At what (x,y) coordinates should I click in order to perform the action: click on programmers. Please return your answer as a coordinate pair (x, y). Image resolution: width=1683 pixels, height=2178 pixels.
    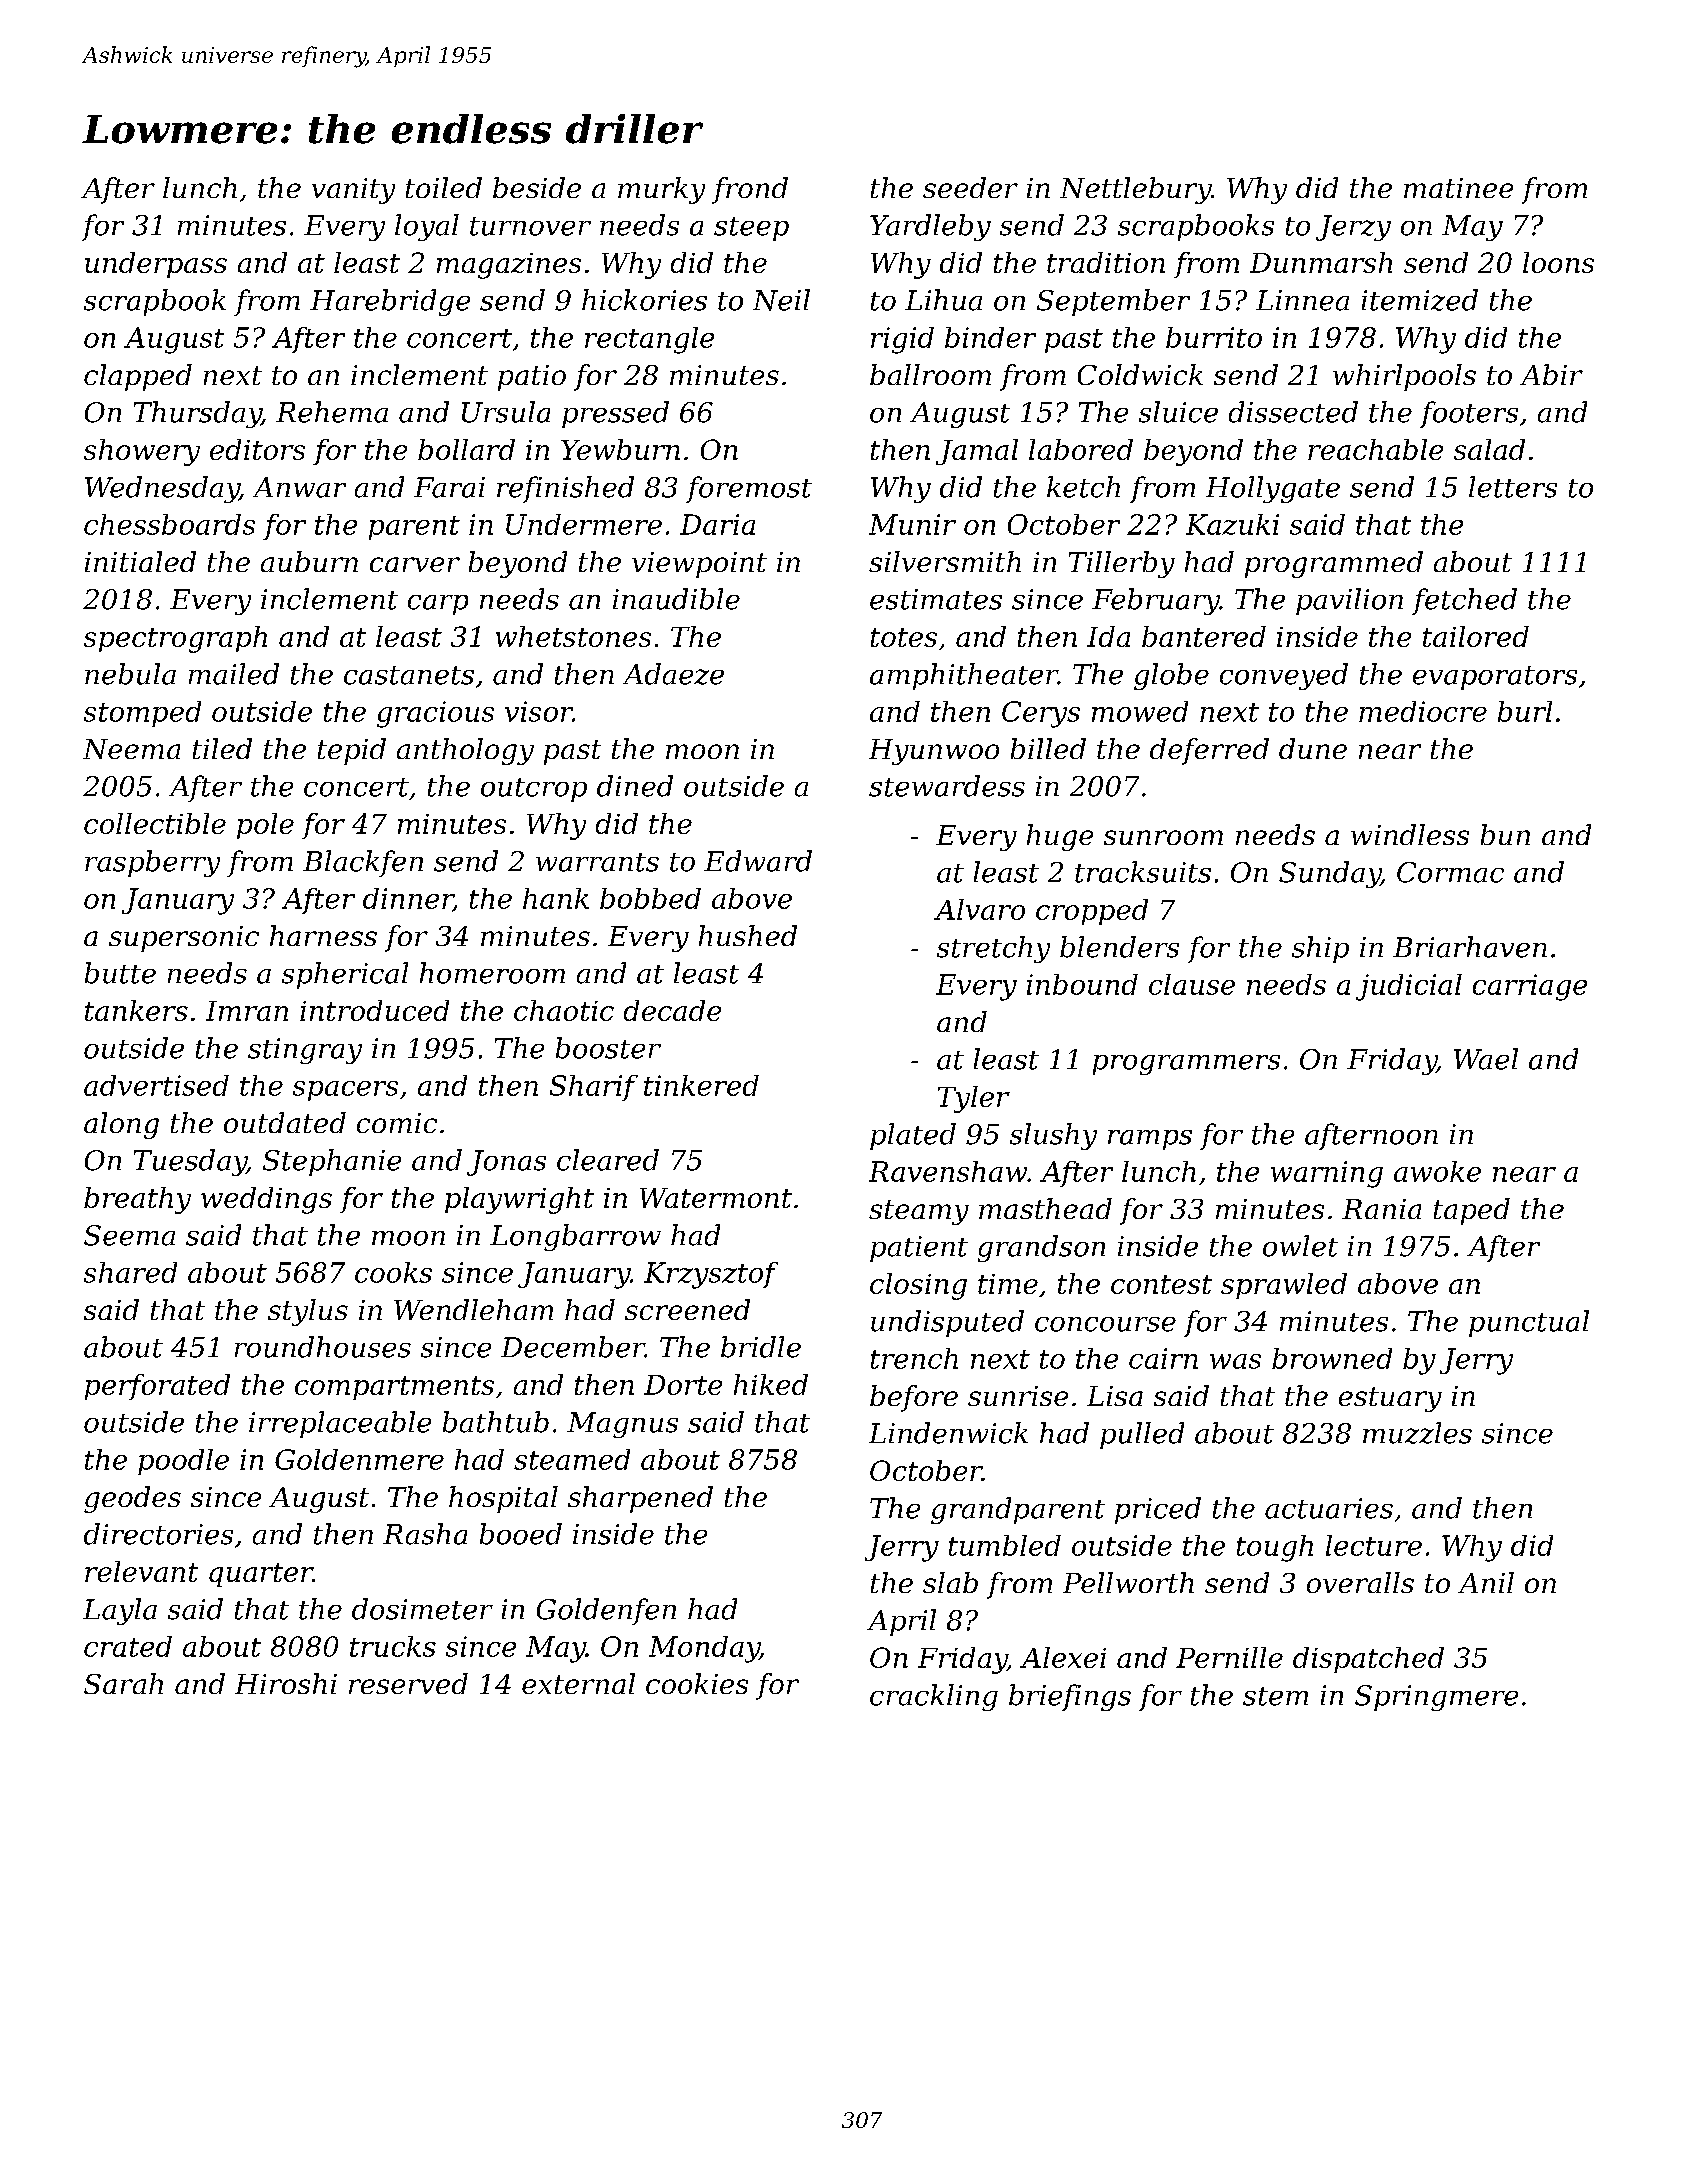
    Looking at the image, I should click on (1186, 1065).
